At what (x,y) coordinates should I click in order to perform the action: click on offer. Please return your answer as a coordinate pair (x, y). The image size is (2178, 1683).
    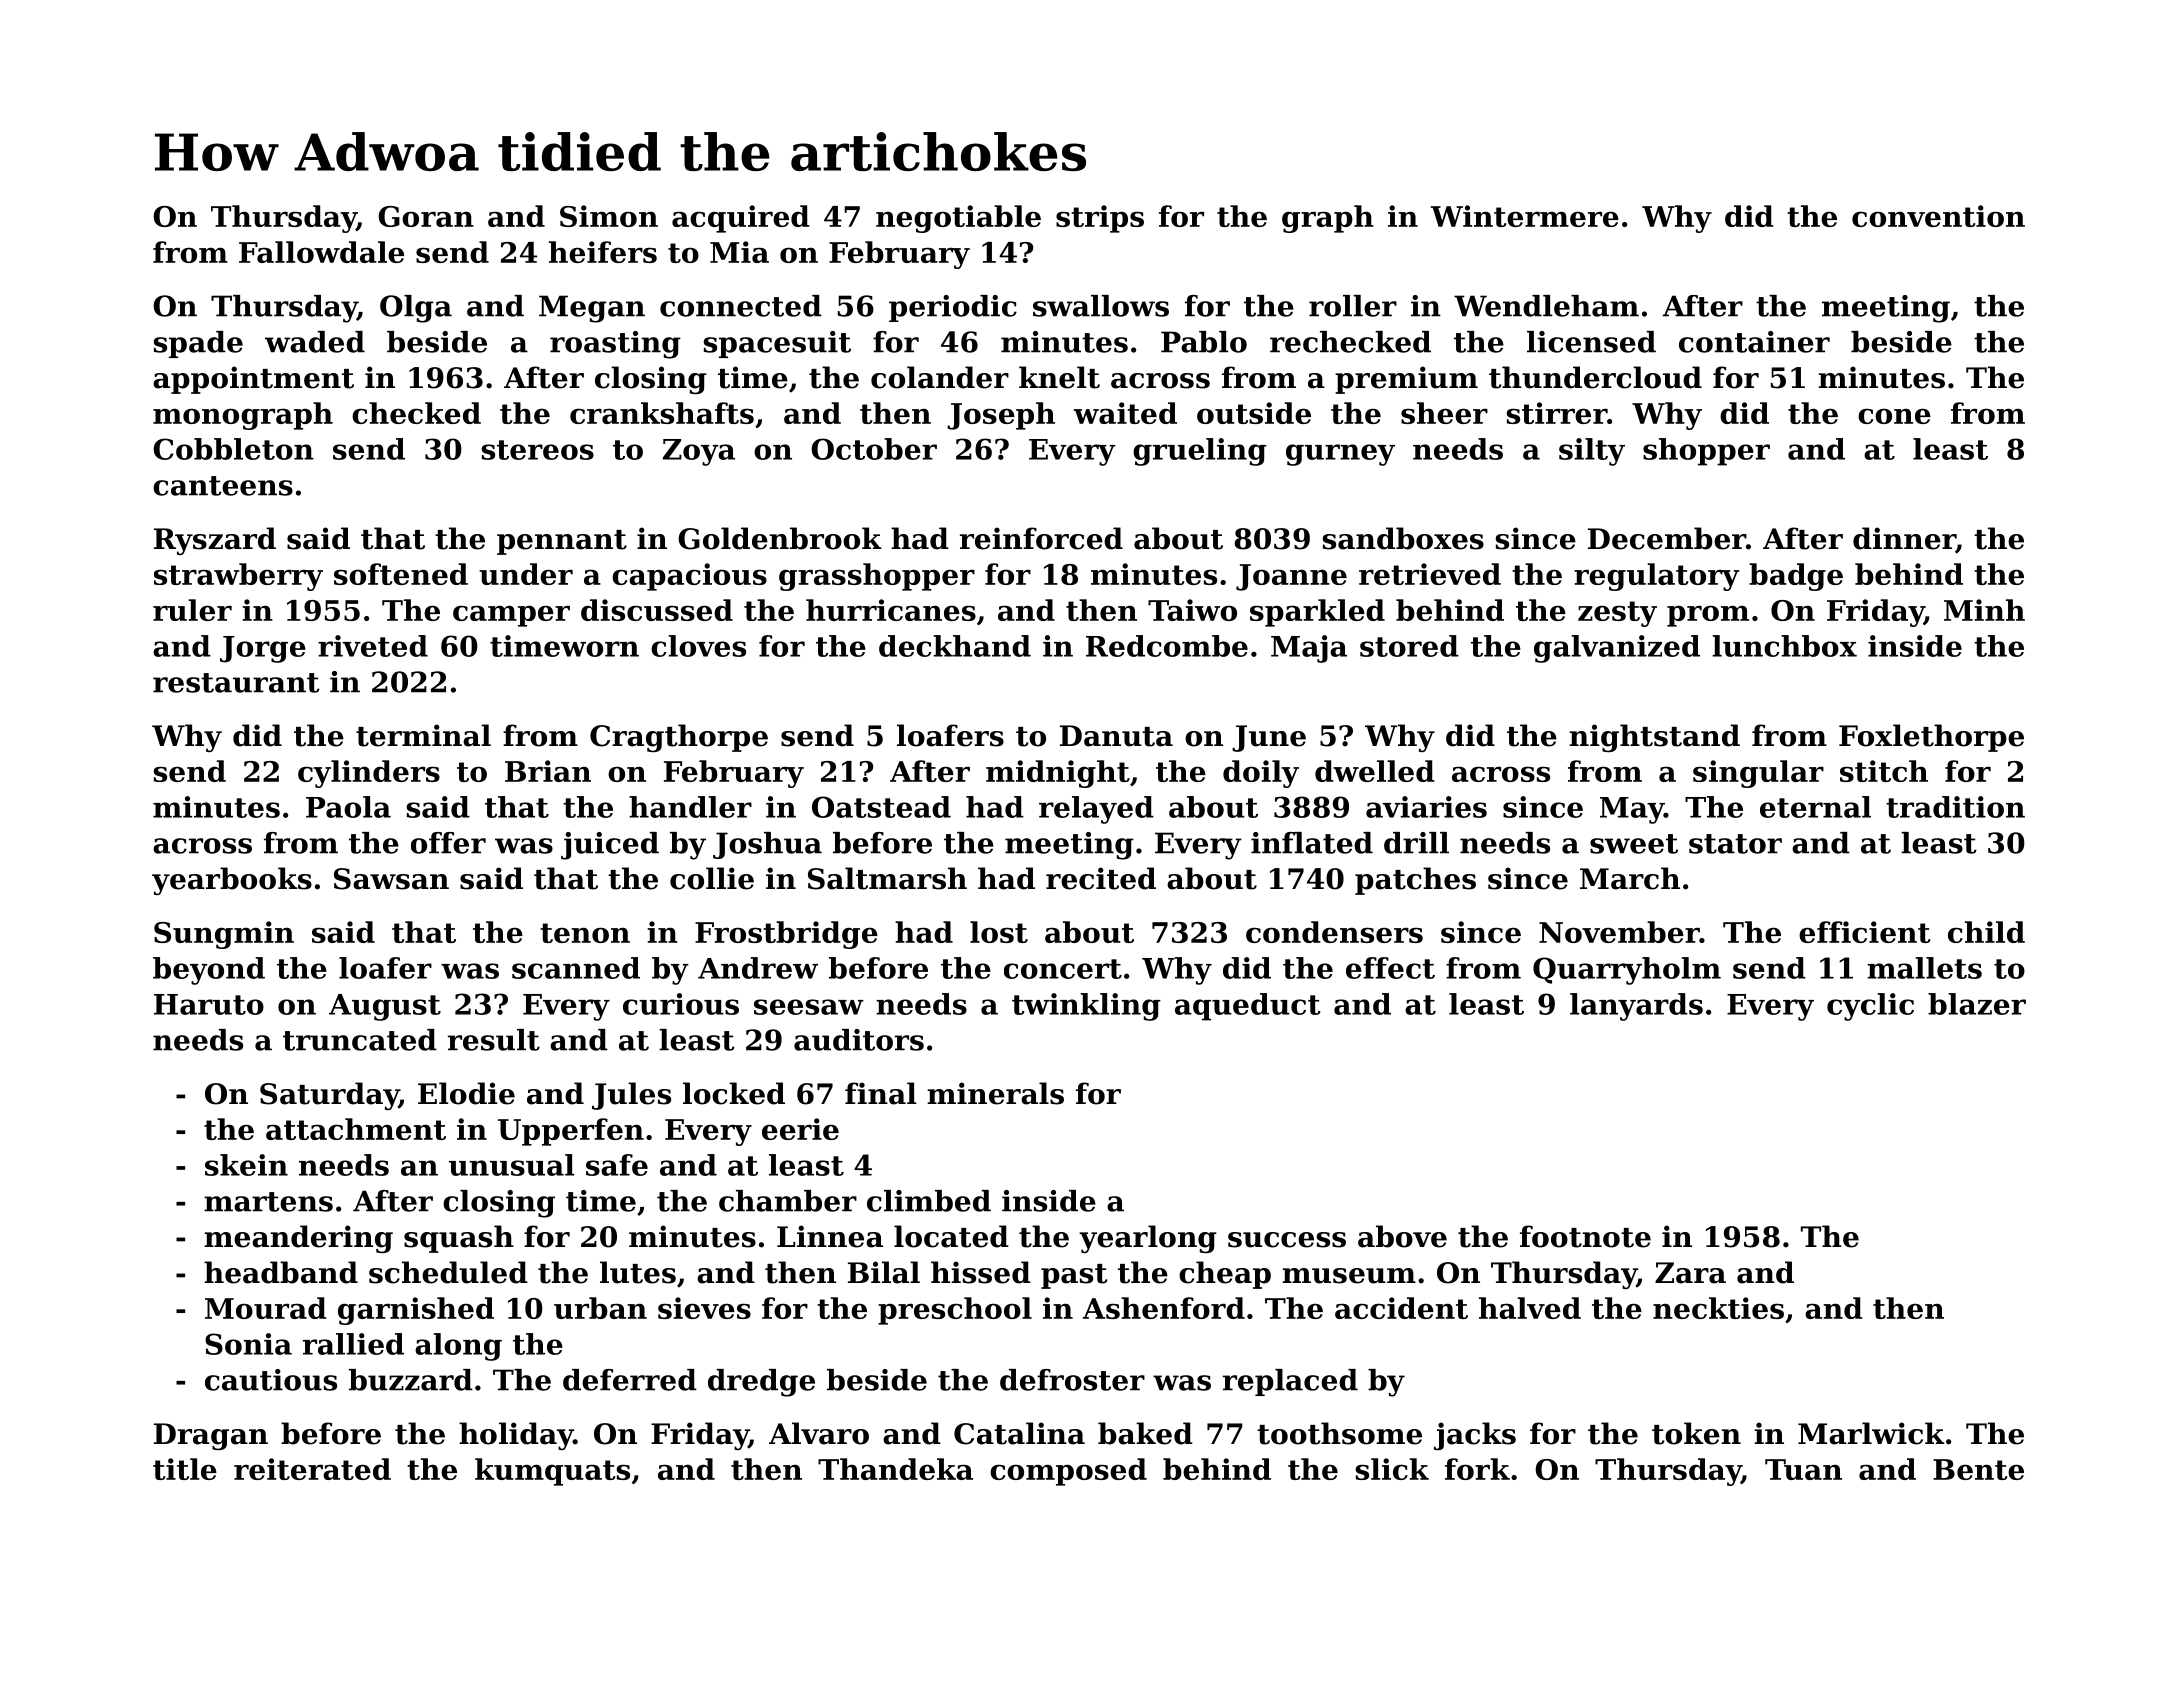
    Looking at the image, I should click on (448, 843).
